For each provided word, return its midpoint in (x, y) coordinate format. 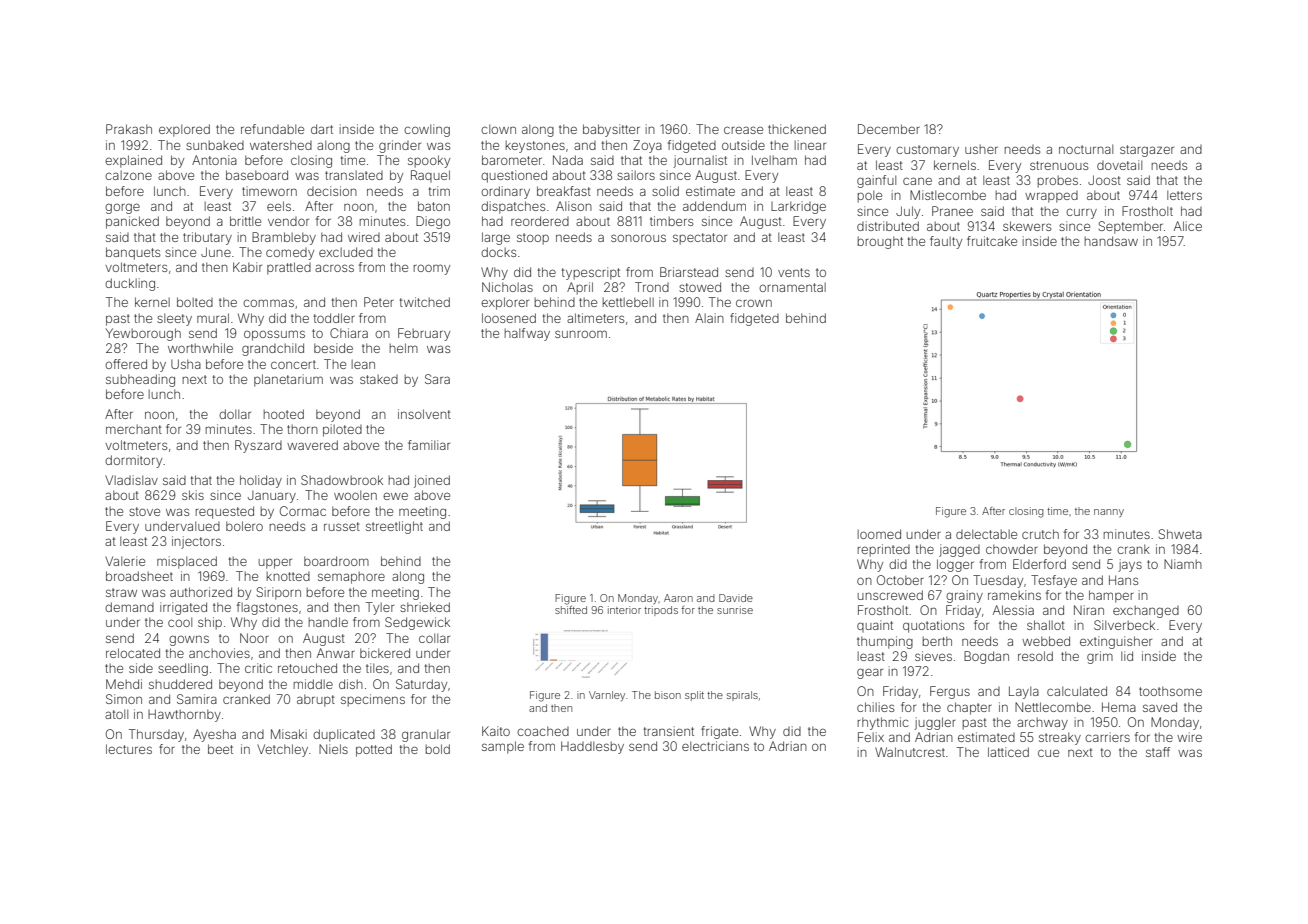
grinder (400, 146)
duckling (130, 284)
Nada (568, 160)
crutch (1040, 534)
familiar (429, 445)
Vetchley (282, 750)
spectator (700, 239)
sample (503, 747)
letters (1184, 195)
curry (1081, 213)
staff (1158, 752)
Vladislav (131, 480)
